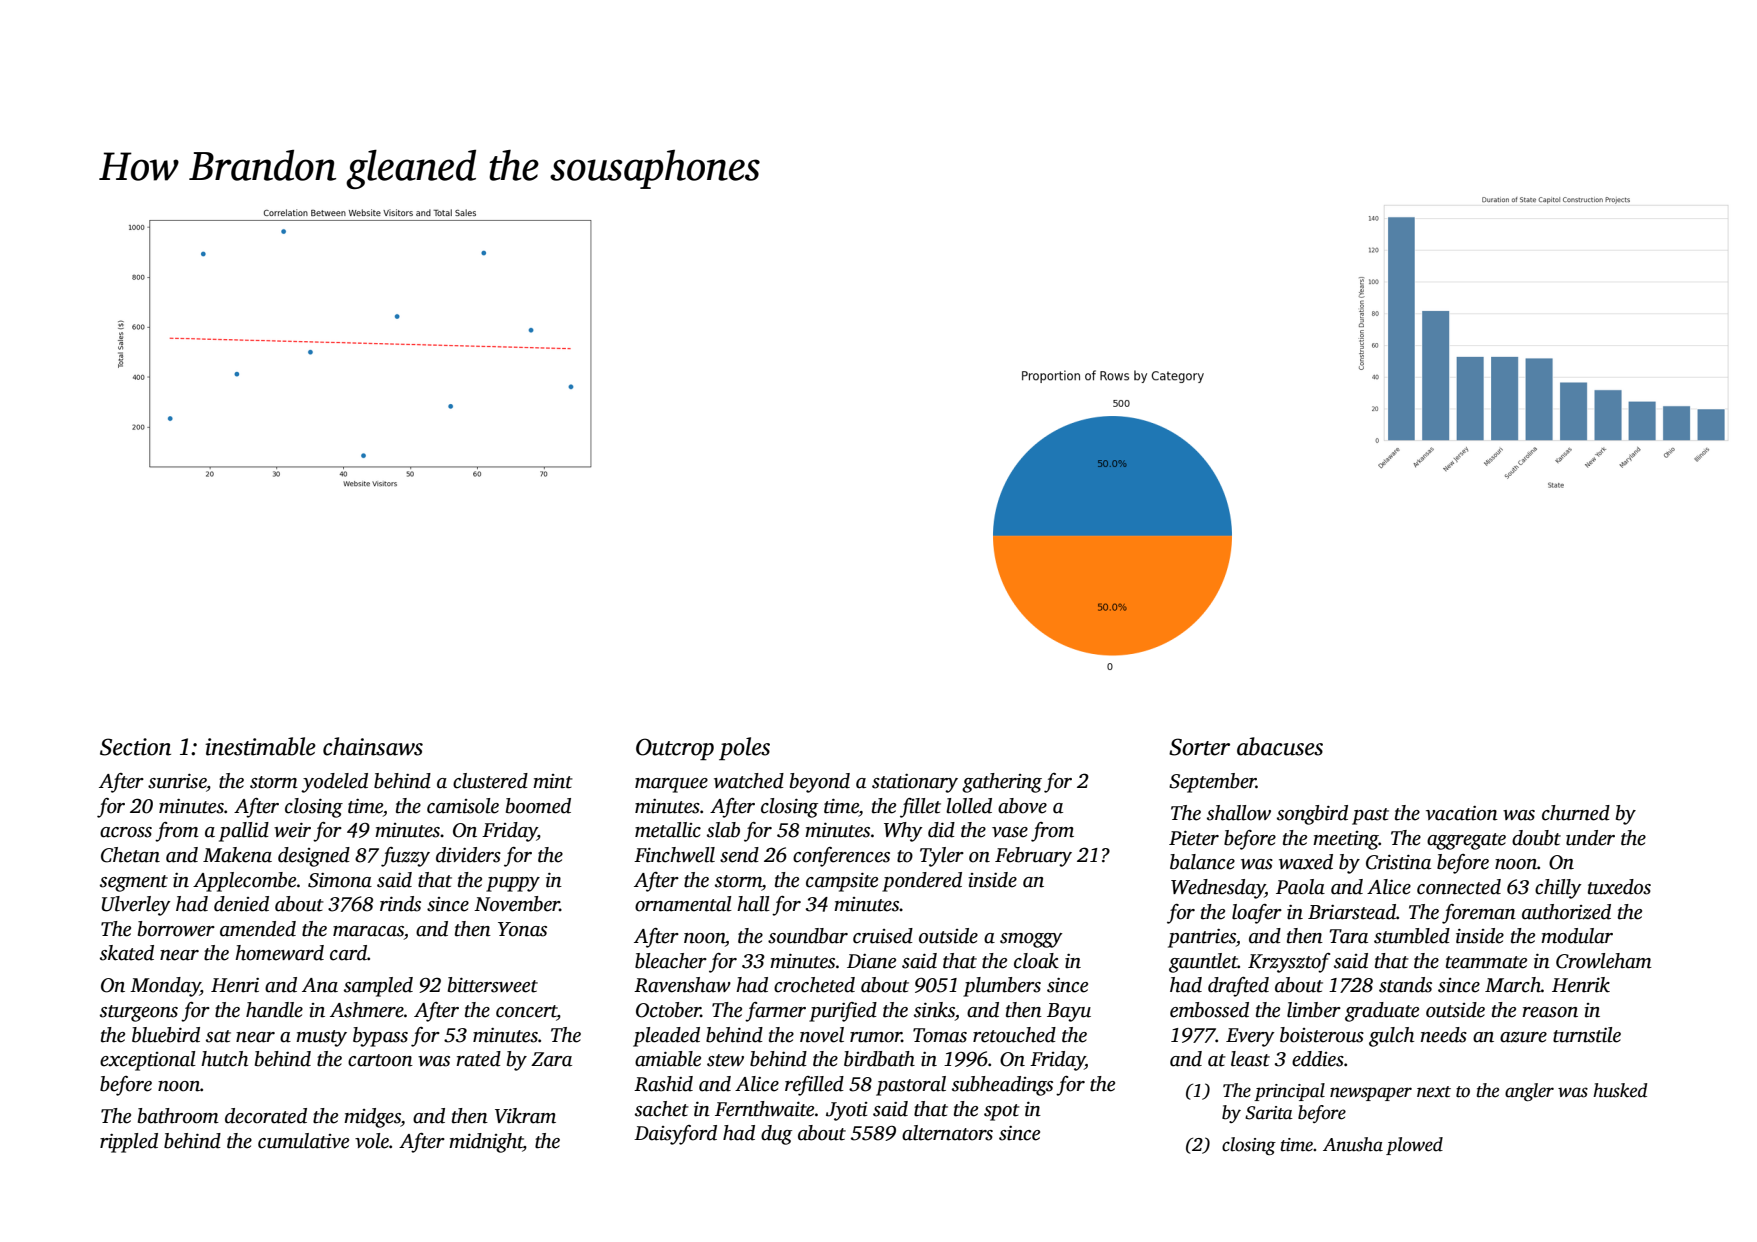 The width and height of the screenshot is (1757, 1242). Describe the element at coordinates (723, 830) in the screenshot. I see `slab` at that location.
